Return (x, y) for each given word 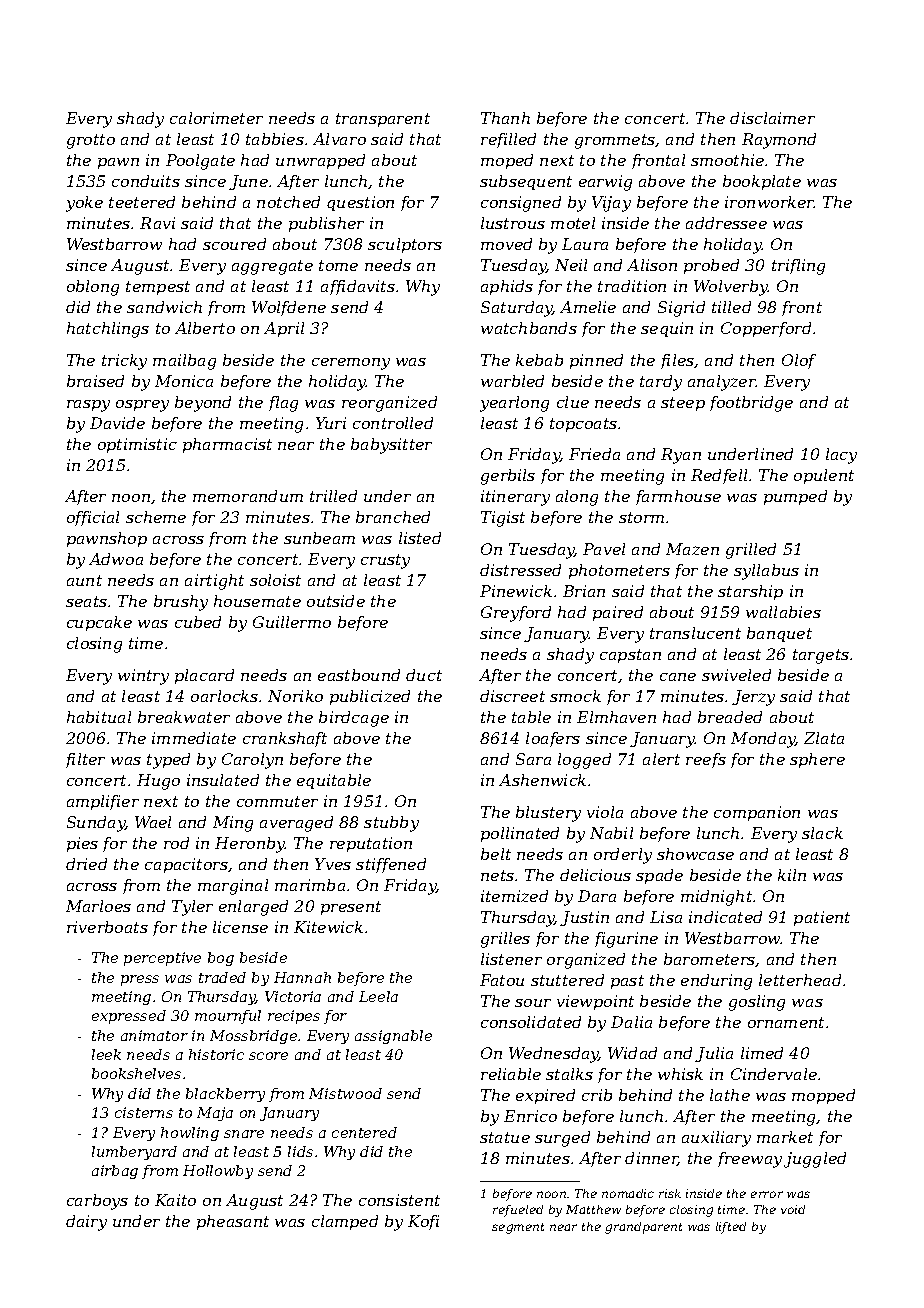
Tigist (503, 519)
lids (300, 1151)
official (93, 518)
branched (393, 517)
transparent (383, 120)
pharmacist (227, 445)
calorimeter (216, 118)
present (351, 908)
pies (82, 844)
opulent (824, 476)
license (240, 927)
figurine (626, 940)
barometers (710, 960)
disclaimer (772, 118)
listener (511, 959)
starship (750, 592)
